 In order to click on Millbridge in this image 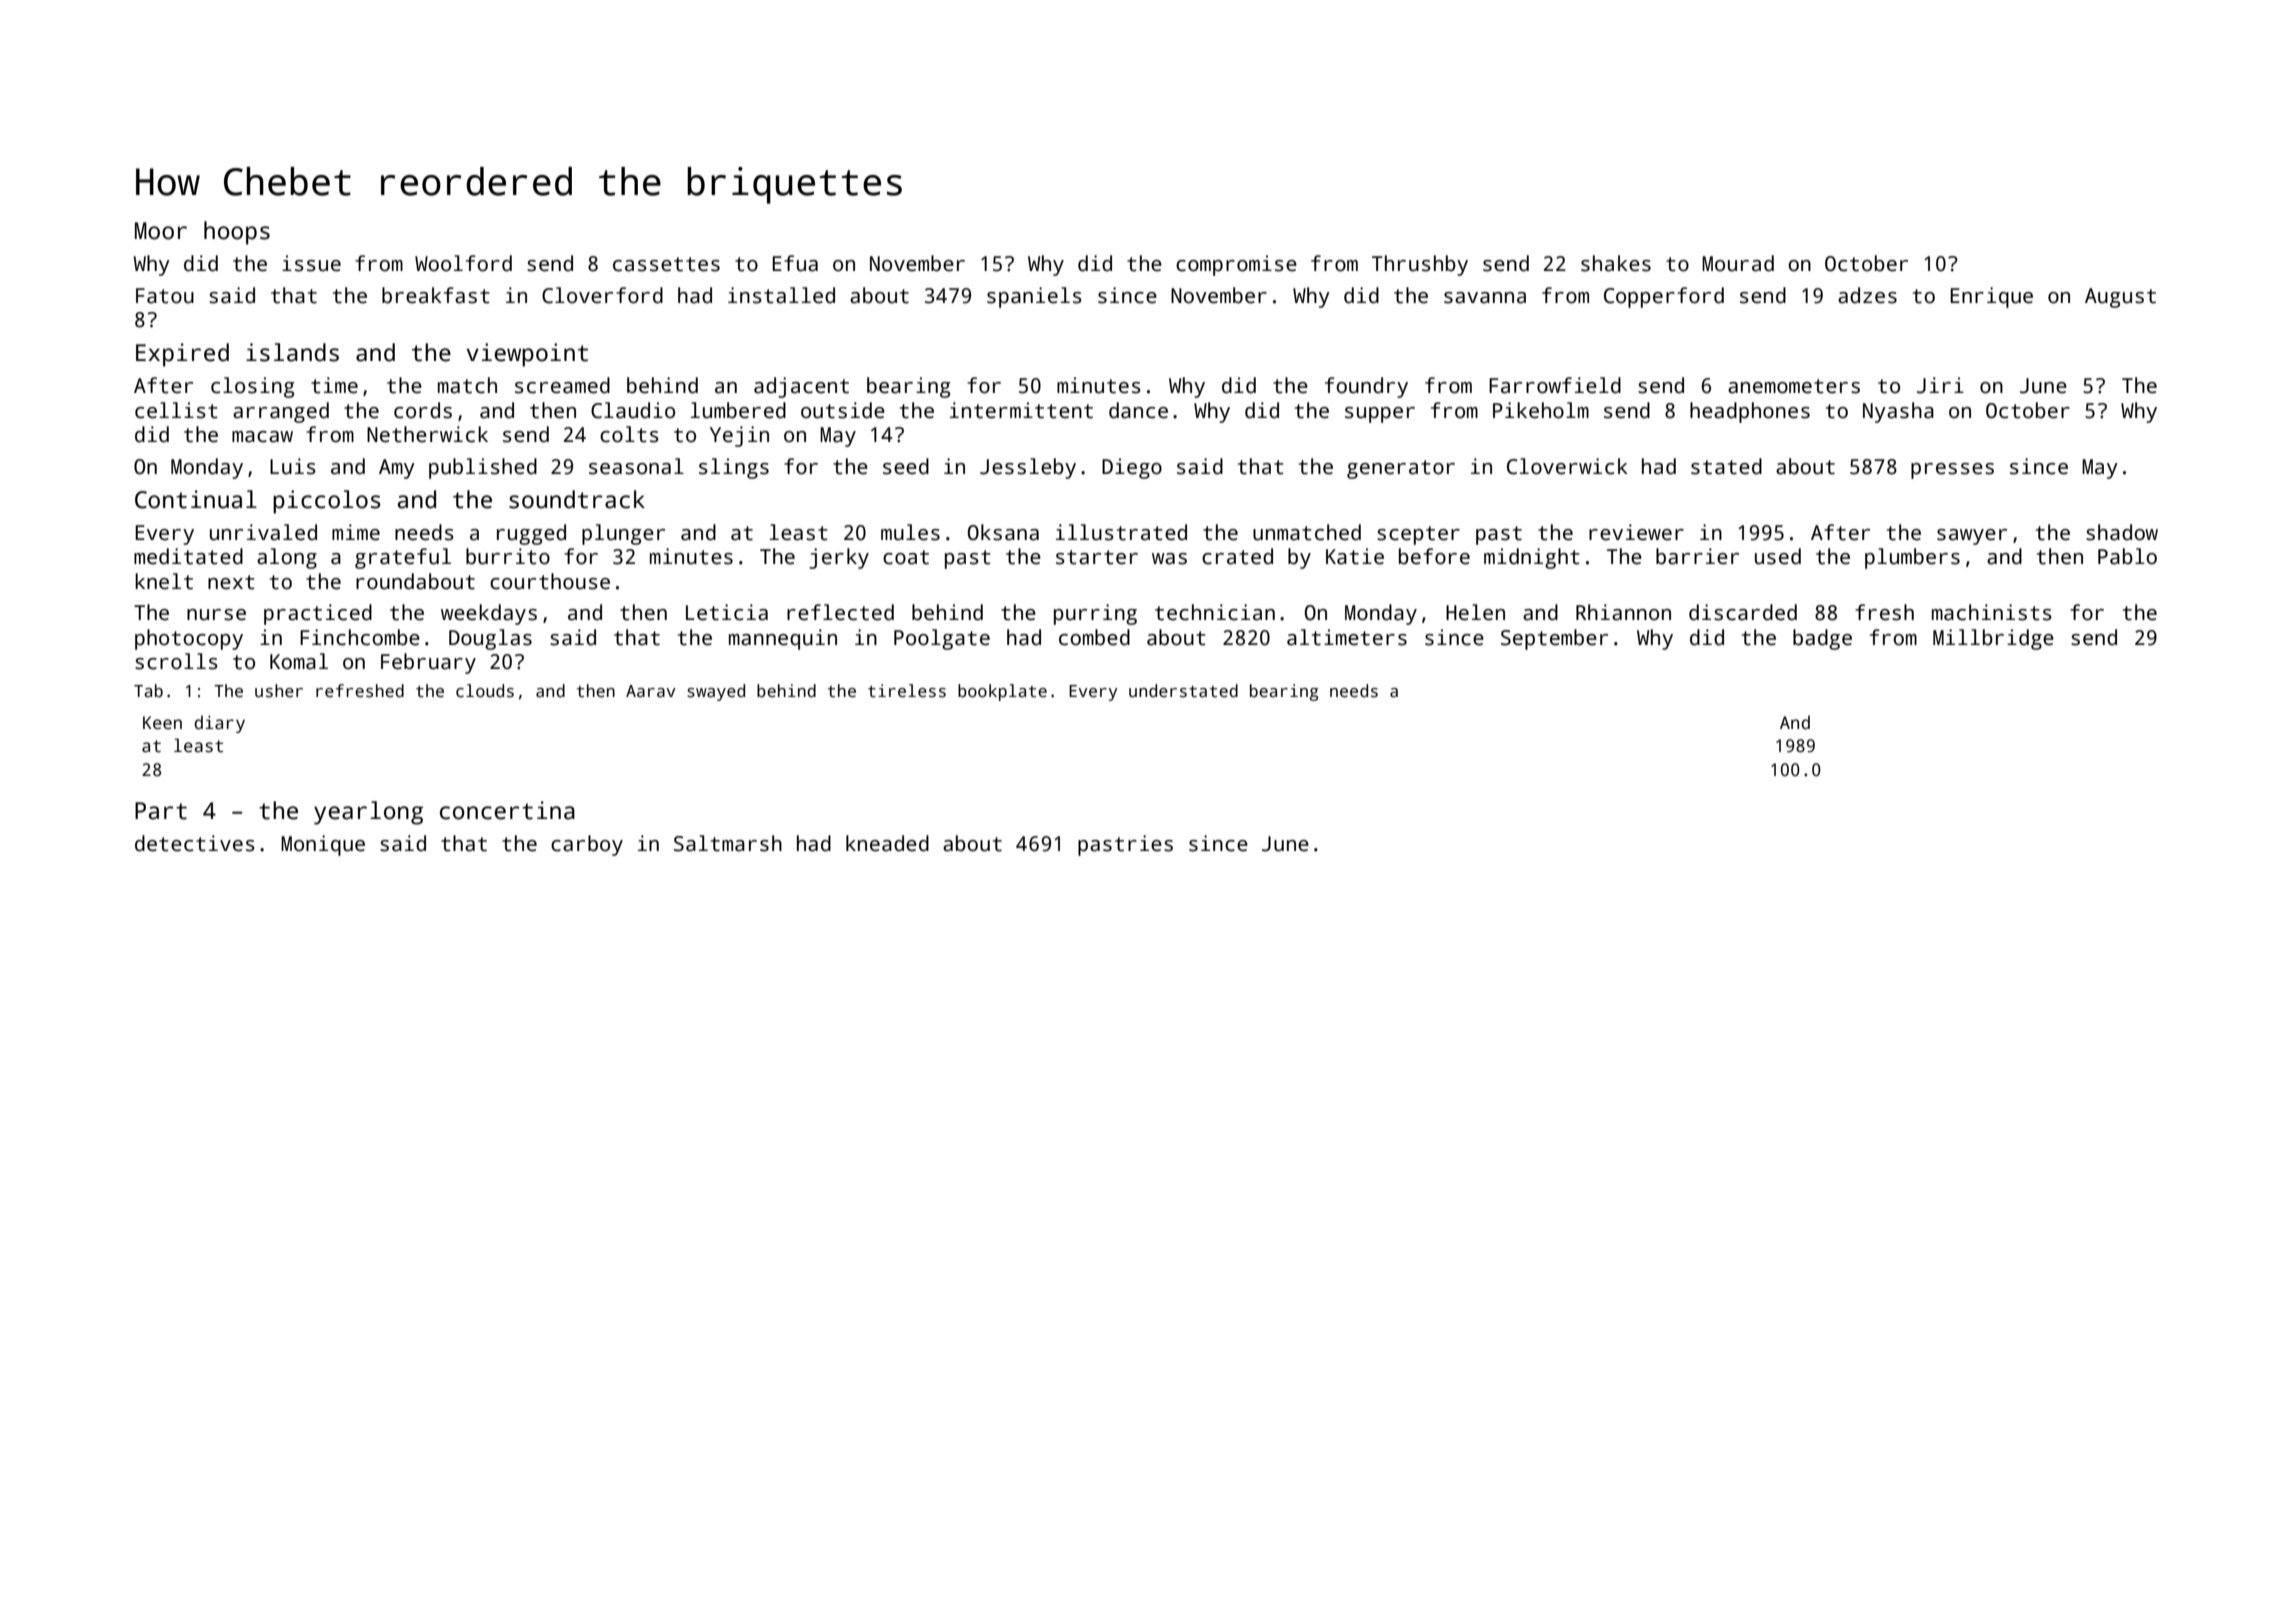, I will do `click(1993, 639)`.
